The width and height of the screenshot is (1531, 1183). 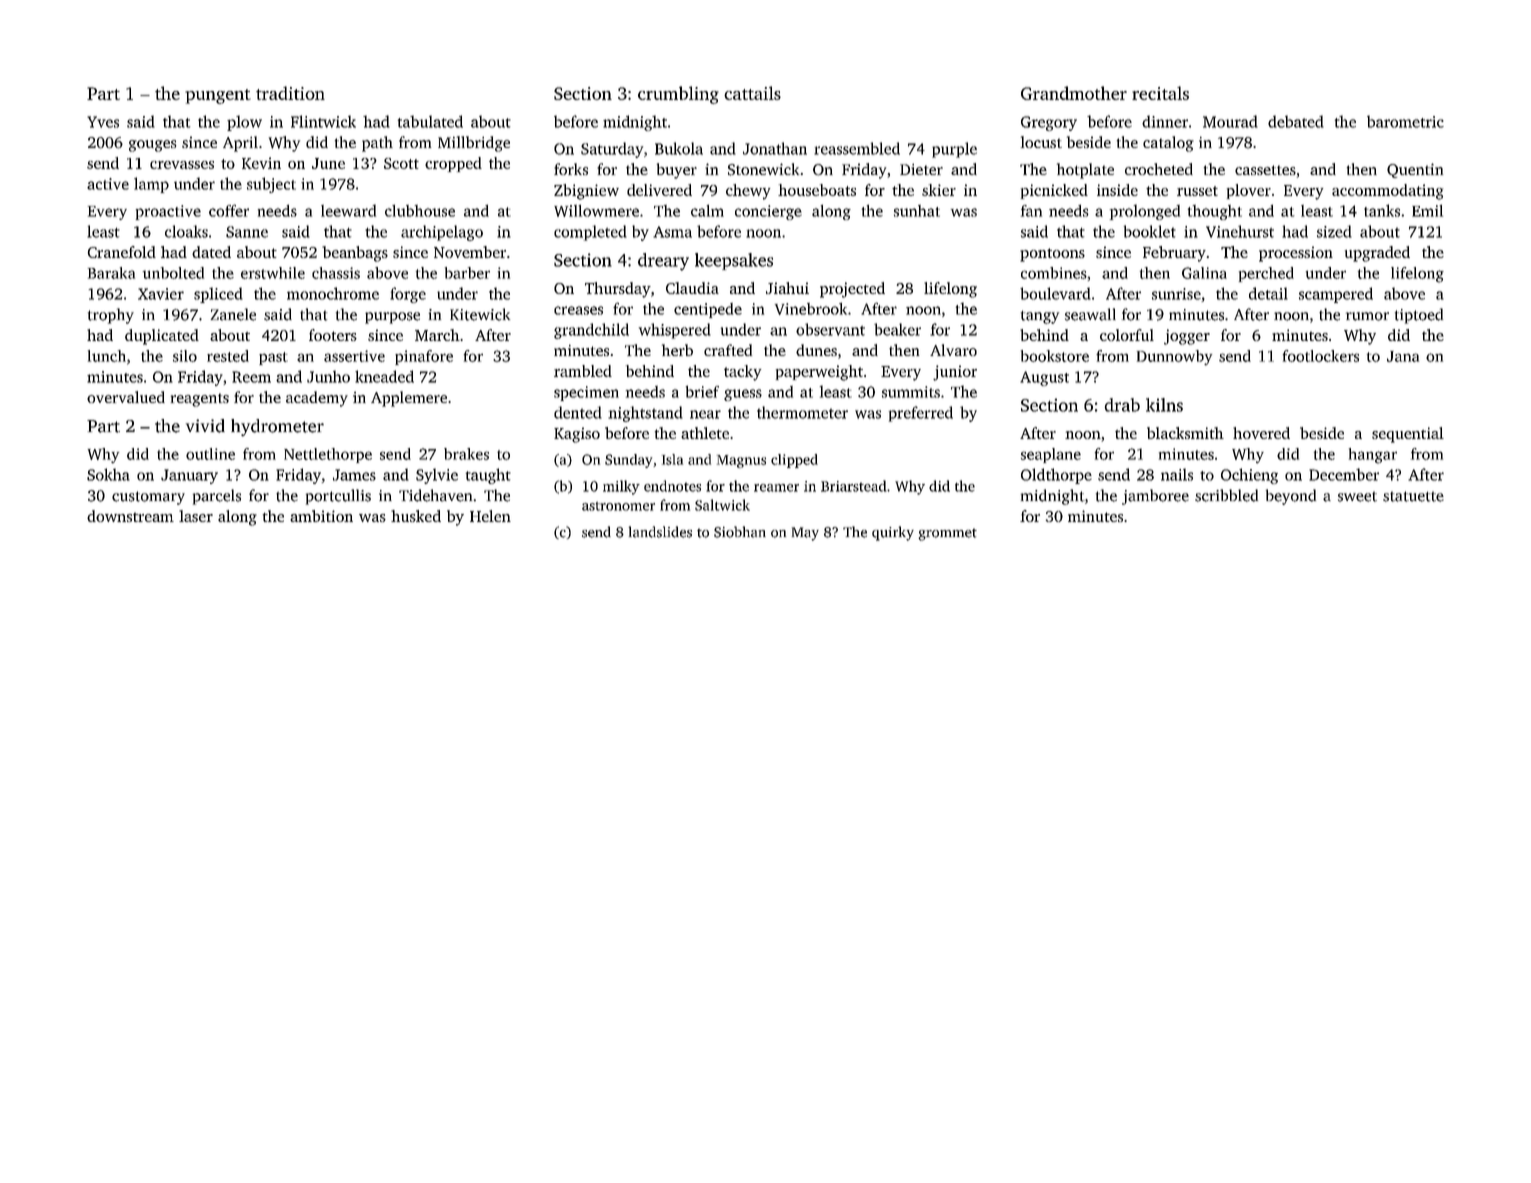 What do you see at coordinates (852, 290) in the screenshot?
I see `projected` at bounding box center [852, 290].
